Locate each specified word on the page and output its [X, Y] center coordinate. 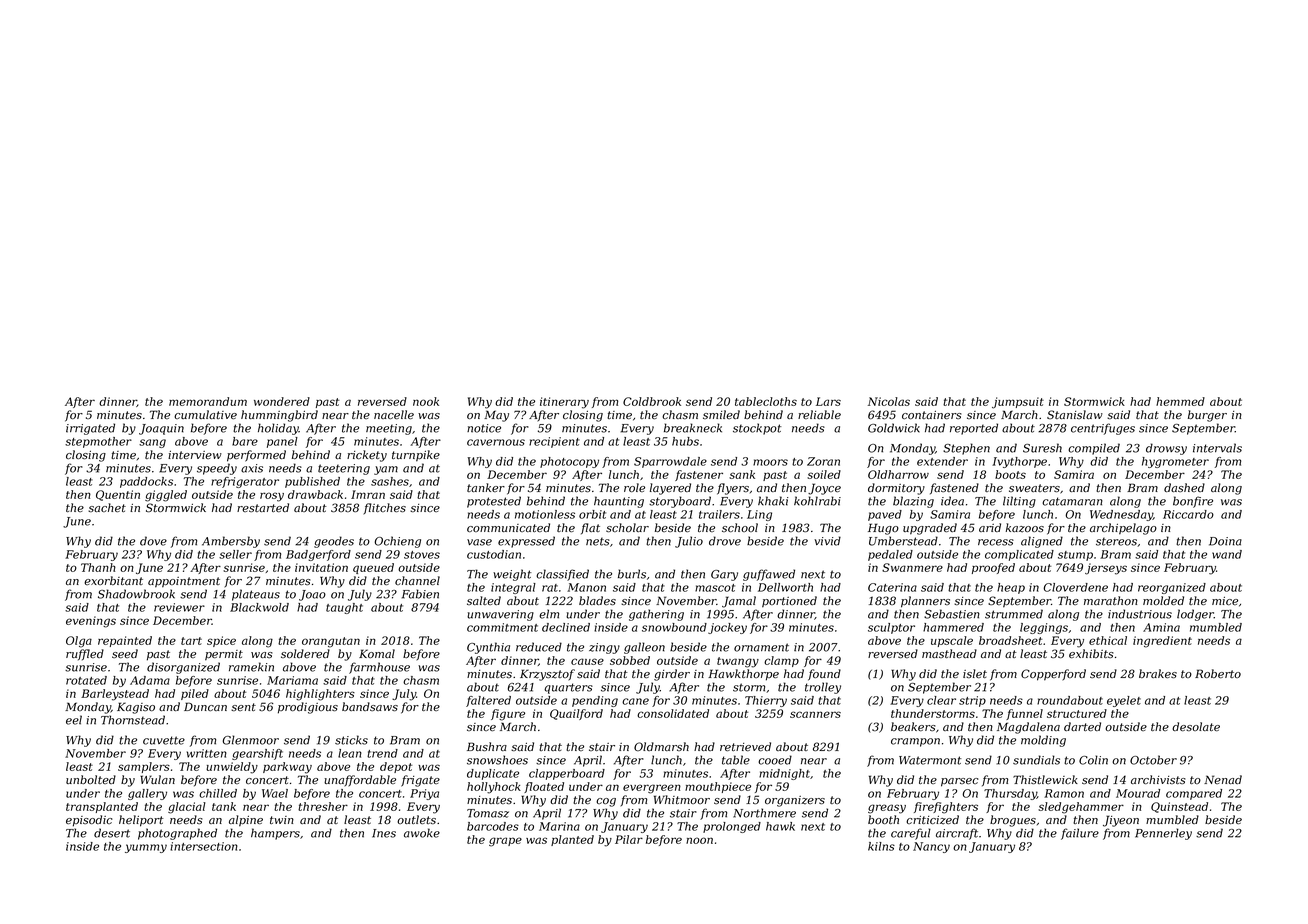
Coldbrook [652, 401]
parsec [960, 782]
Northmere [764, 813]
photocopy [569, 462]
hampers [275, 834]
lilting [1019, 502]
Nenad [1223, 779]
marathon [1111, 600]
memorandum [208, 401]
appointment [184, 582]
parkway [287, 768]
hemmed [1180, 401]
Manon [586, 587]
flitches [385, 508]
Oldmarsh [661, 746]
